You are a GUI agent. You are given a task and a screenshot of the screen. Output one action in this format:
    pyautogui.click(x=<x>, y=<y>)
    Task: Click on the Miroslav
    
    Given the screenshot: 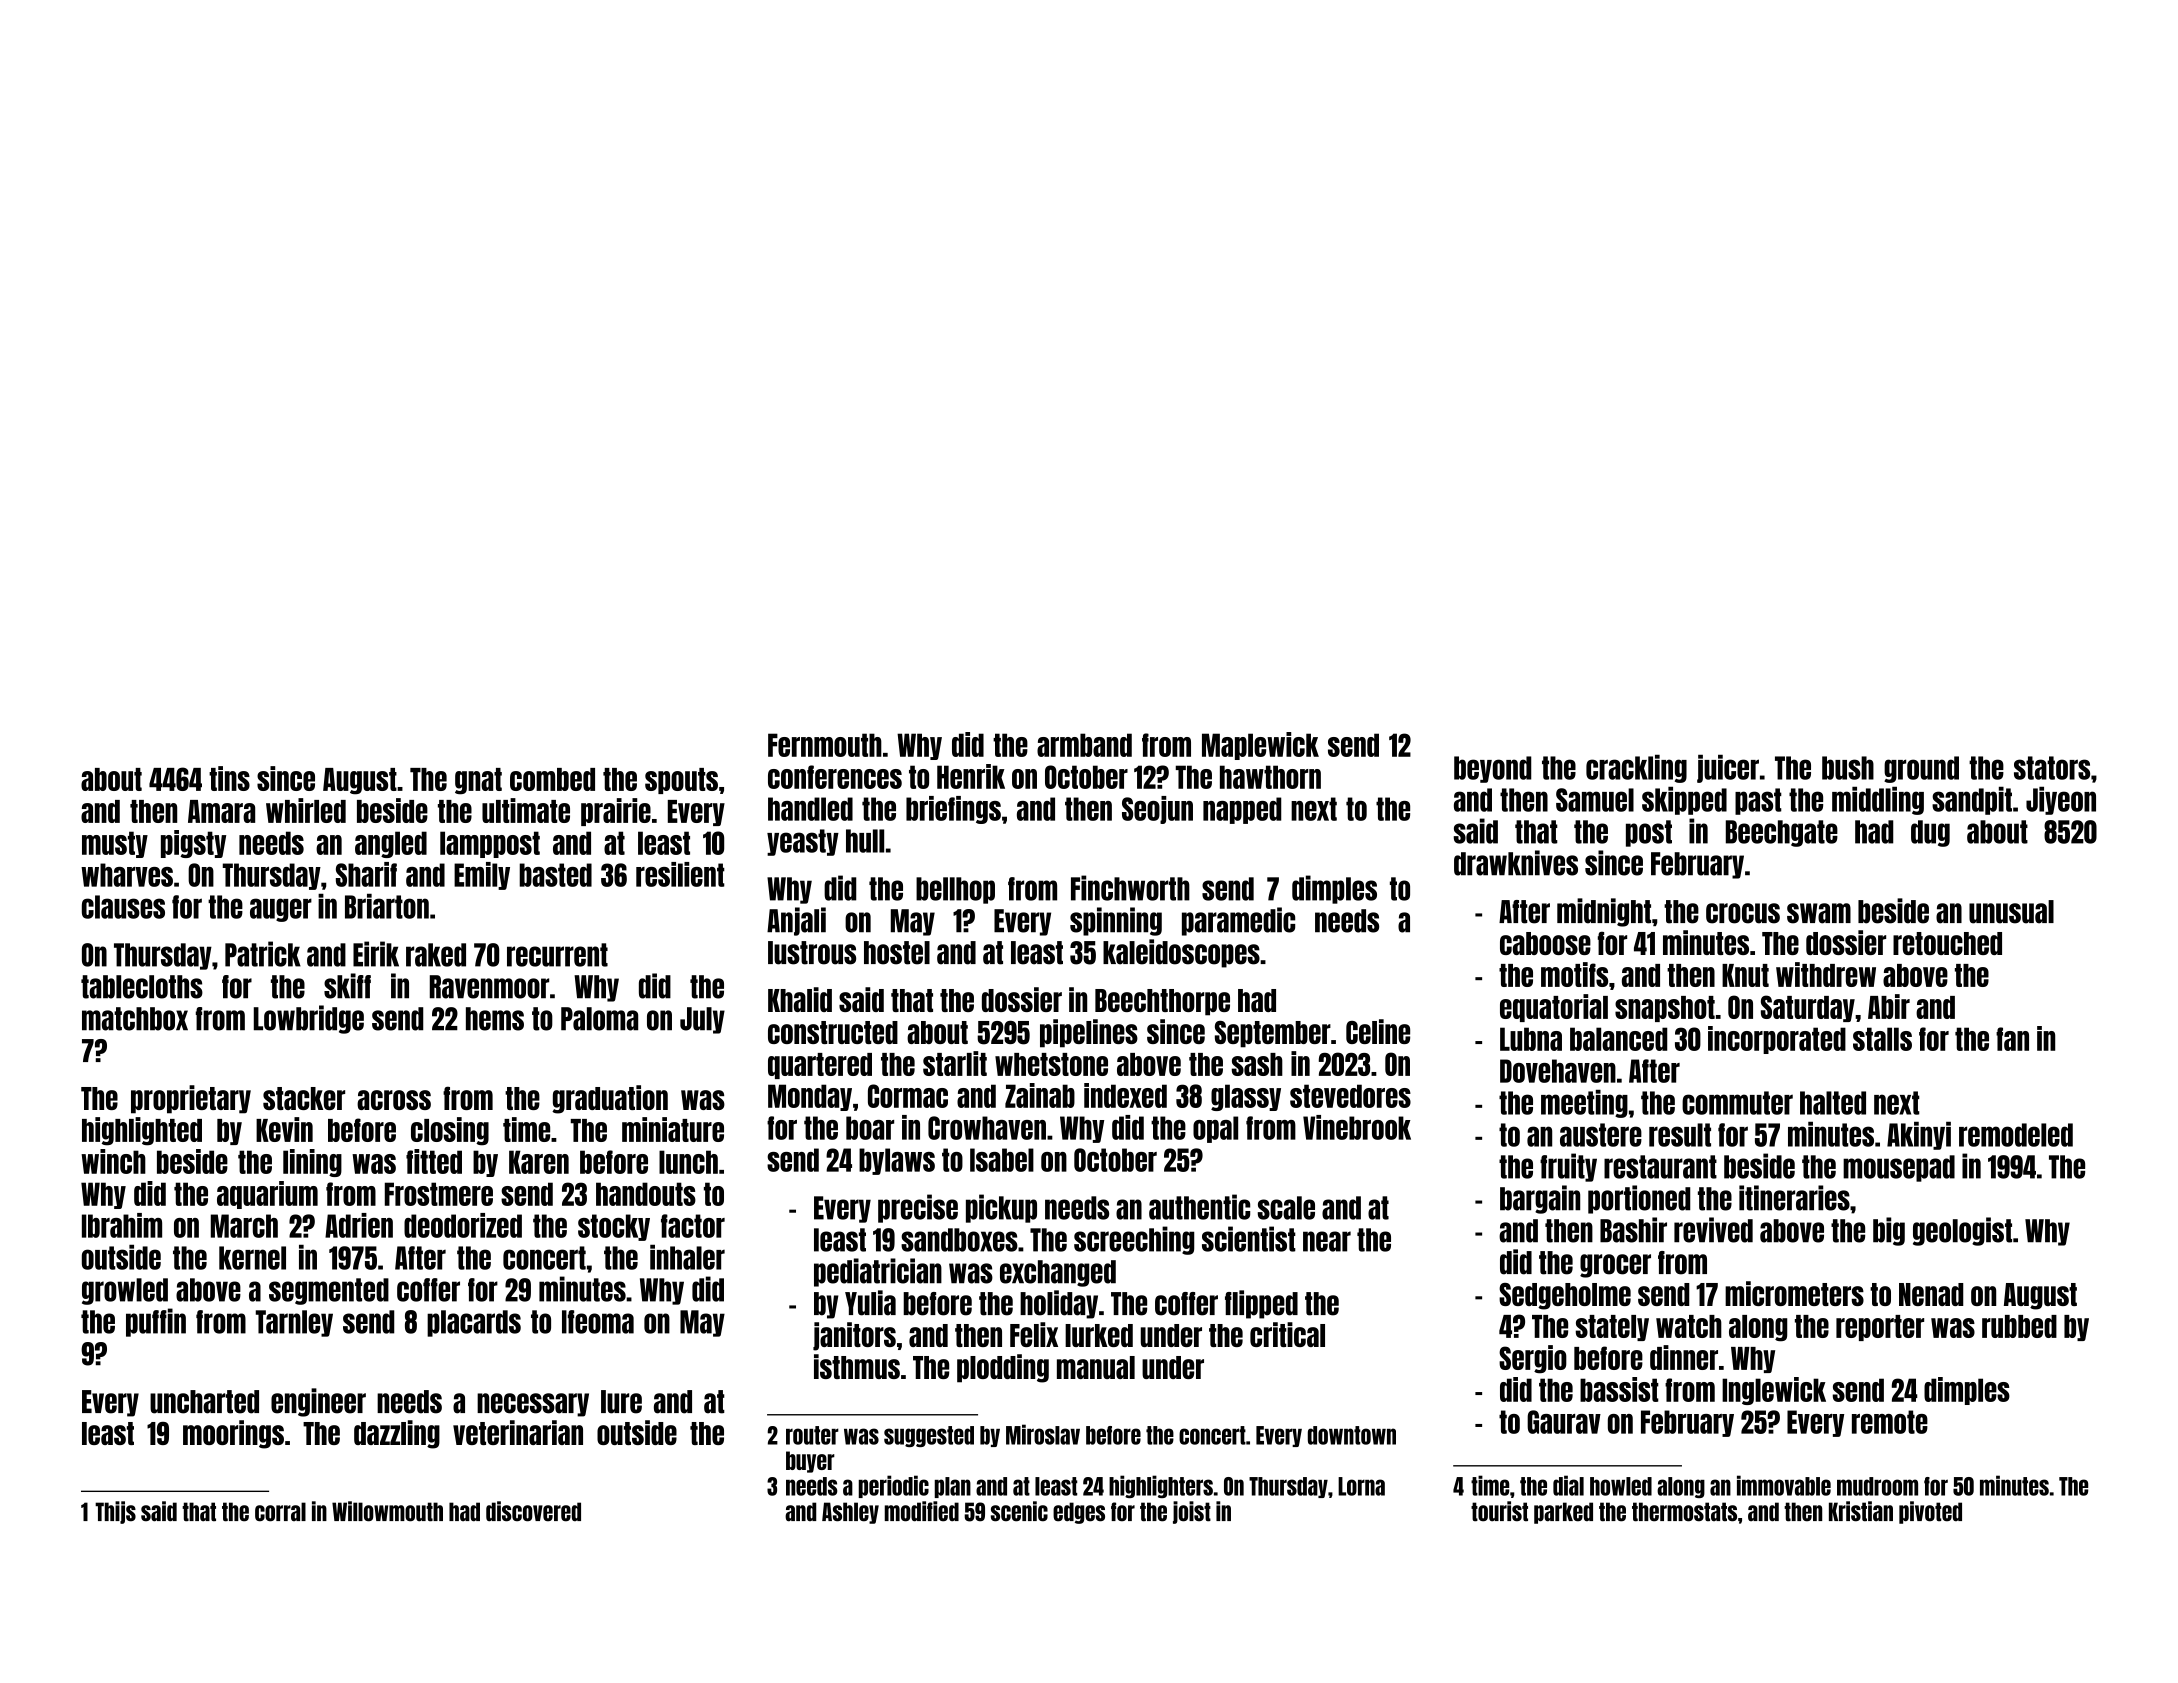 What is the action you would take?
    pyautogui.click(x=1043, y=1434)
